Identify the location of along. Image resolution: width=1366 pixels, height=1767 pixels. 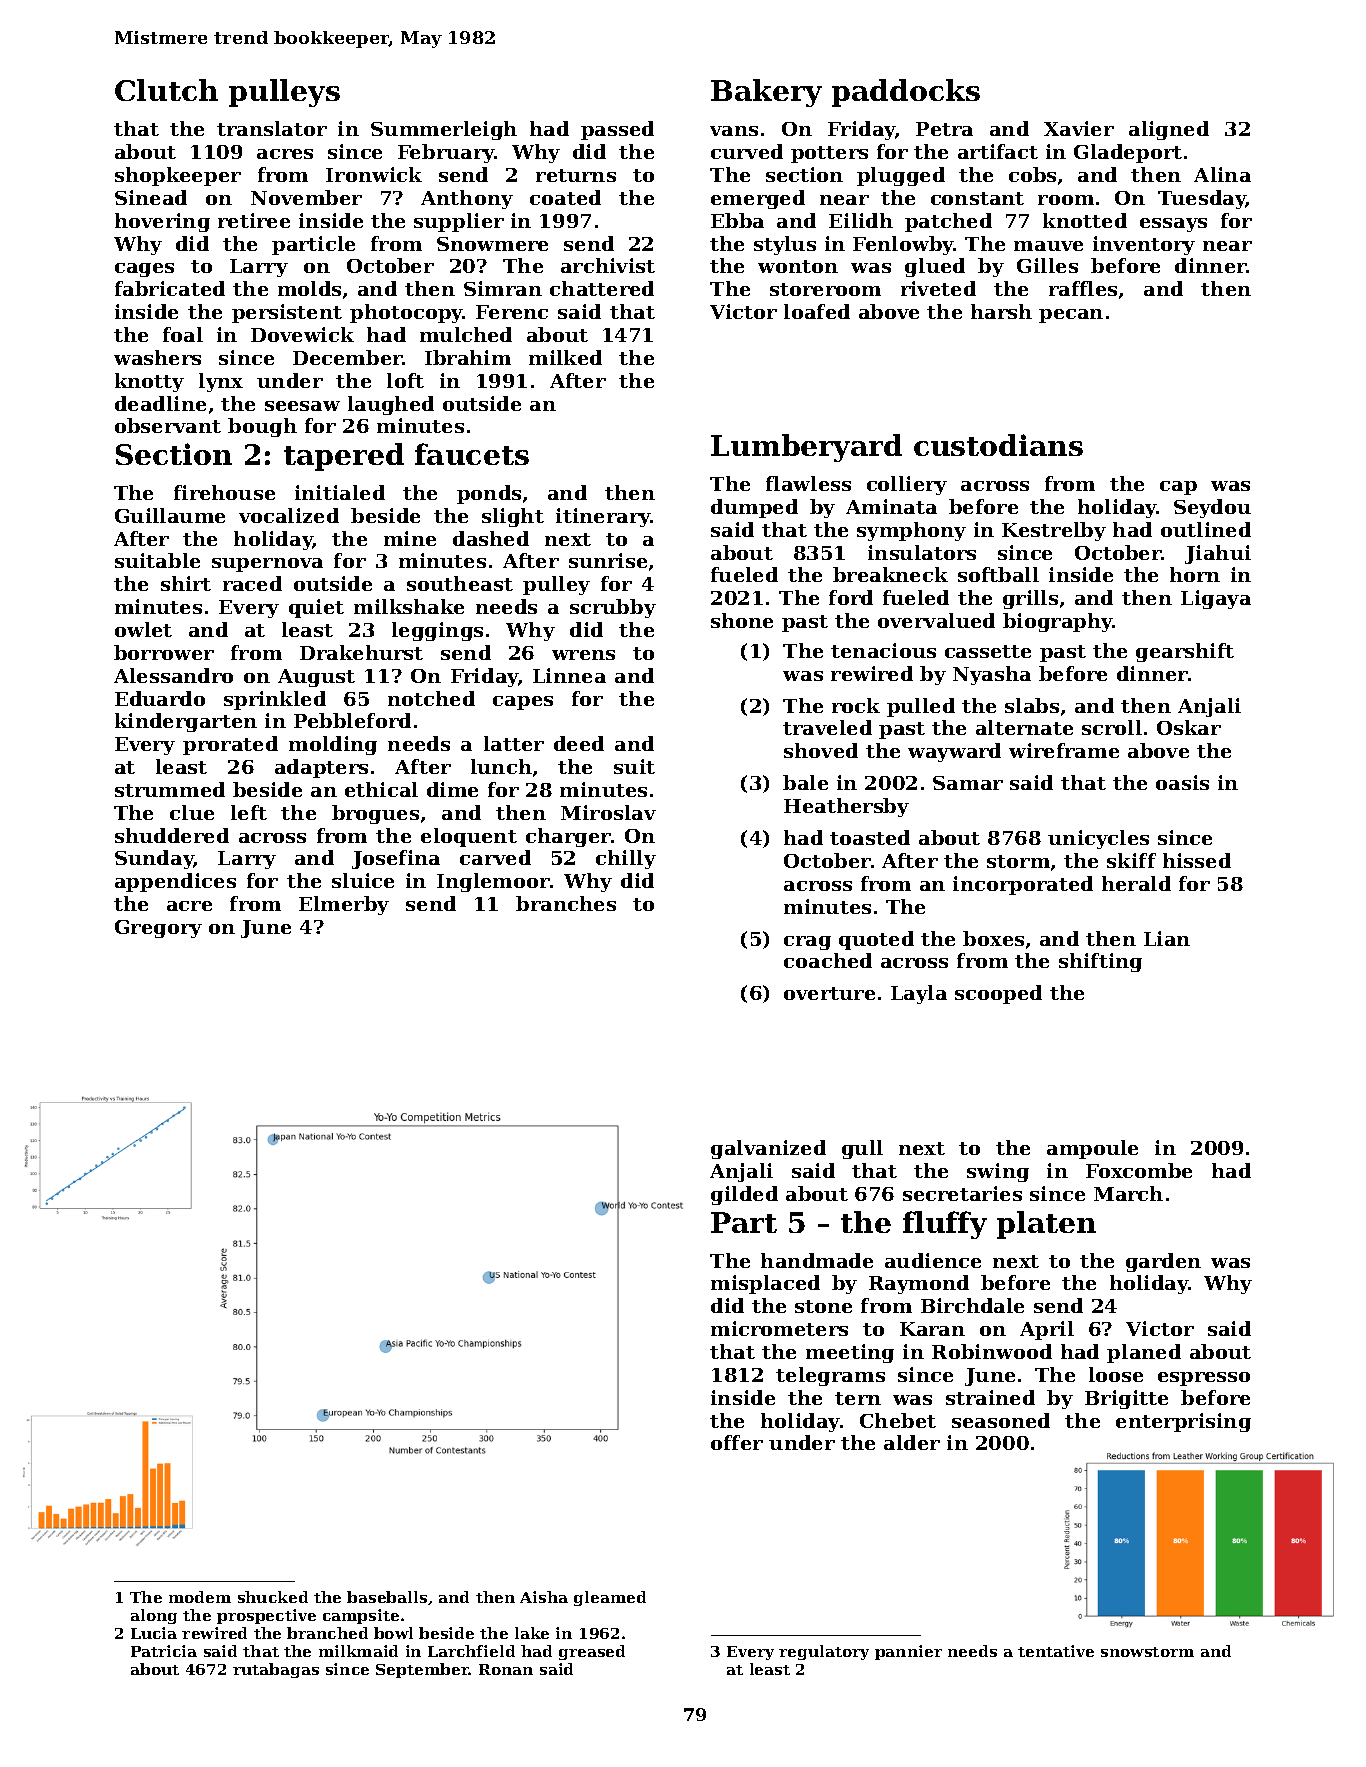
(154, 1616).
